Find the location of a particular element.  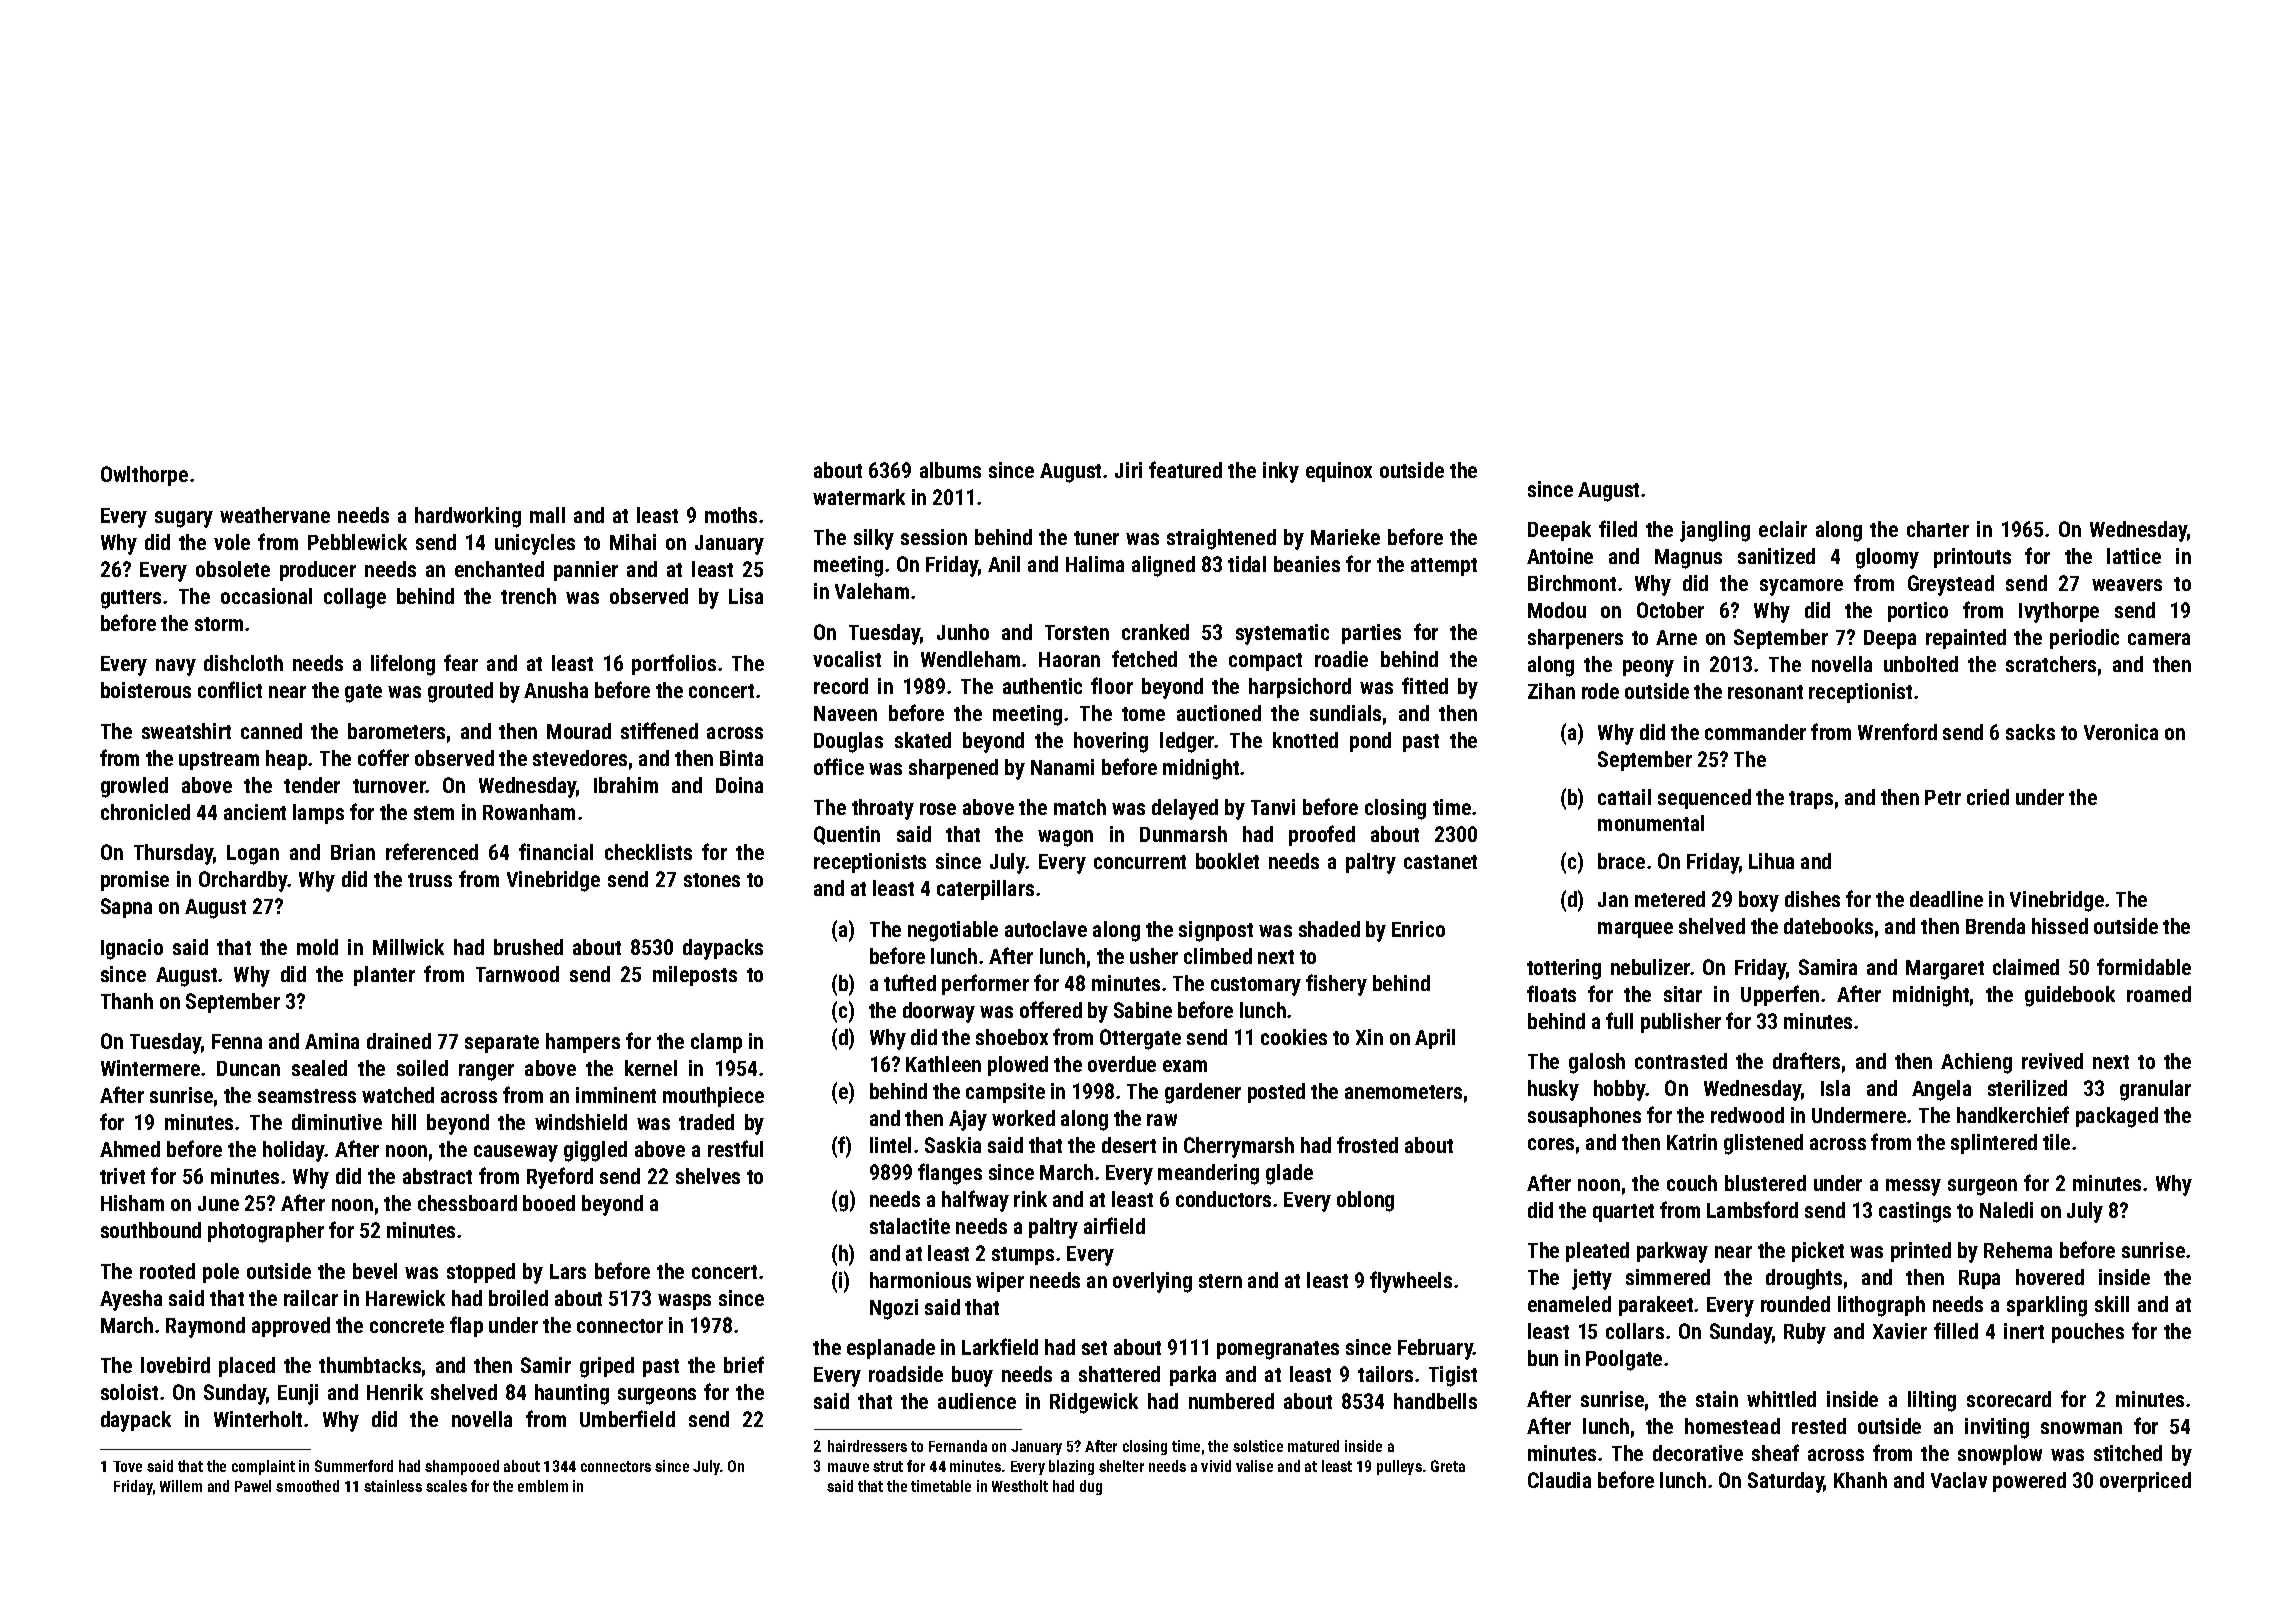

pomegranates is located at coordinates (1278, 1350).
